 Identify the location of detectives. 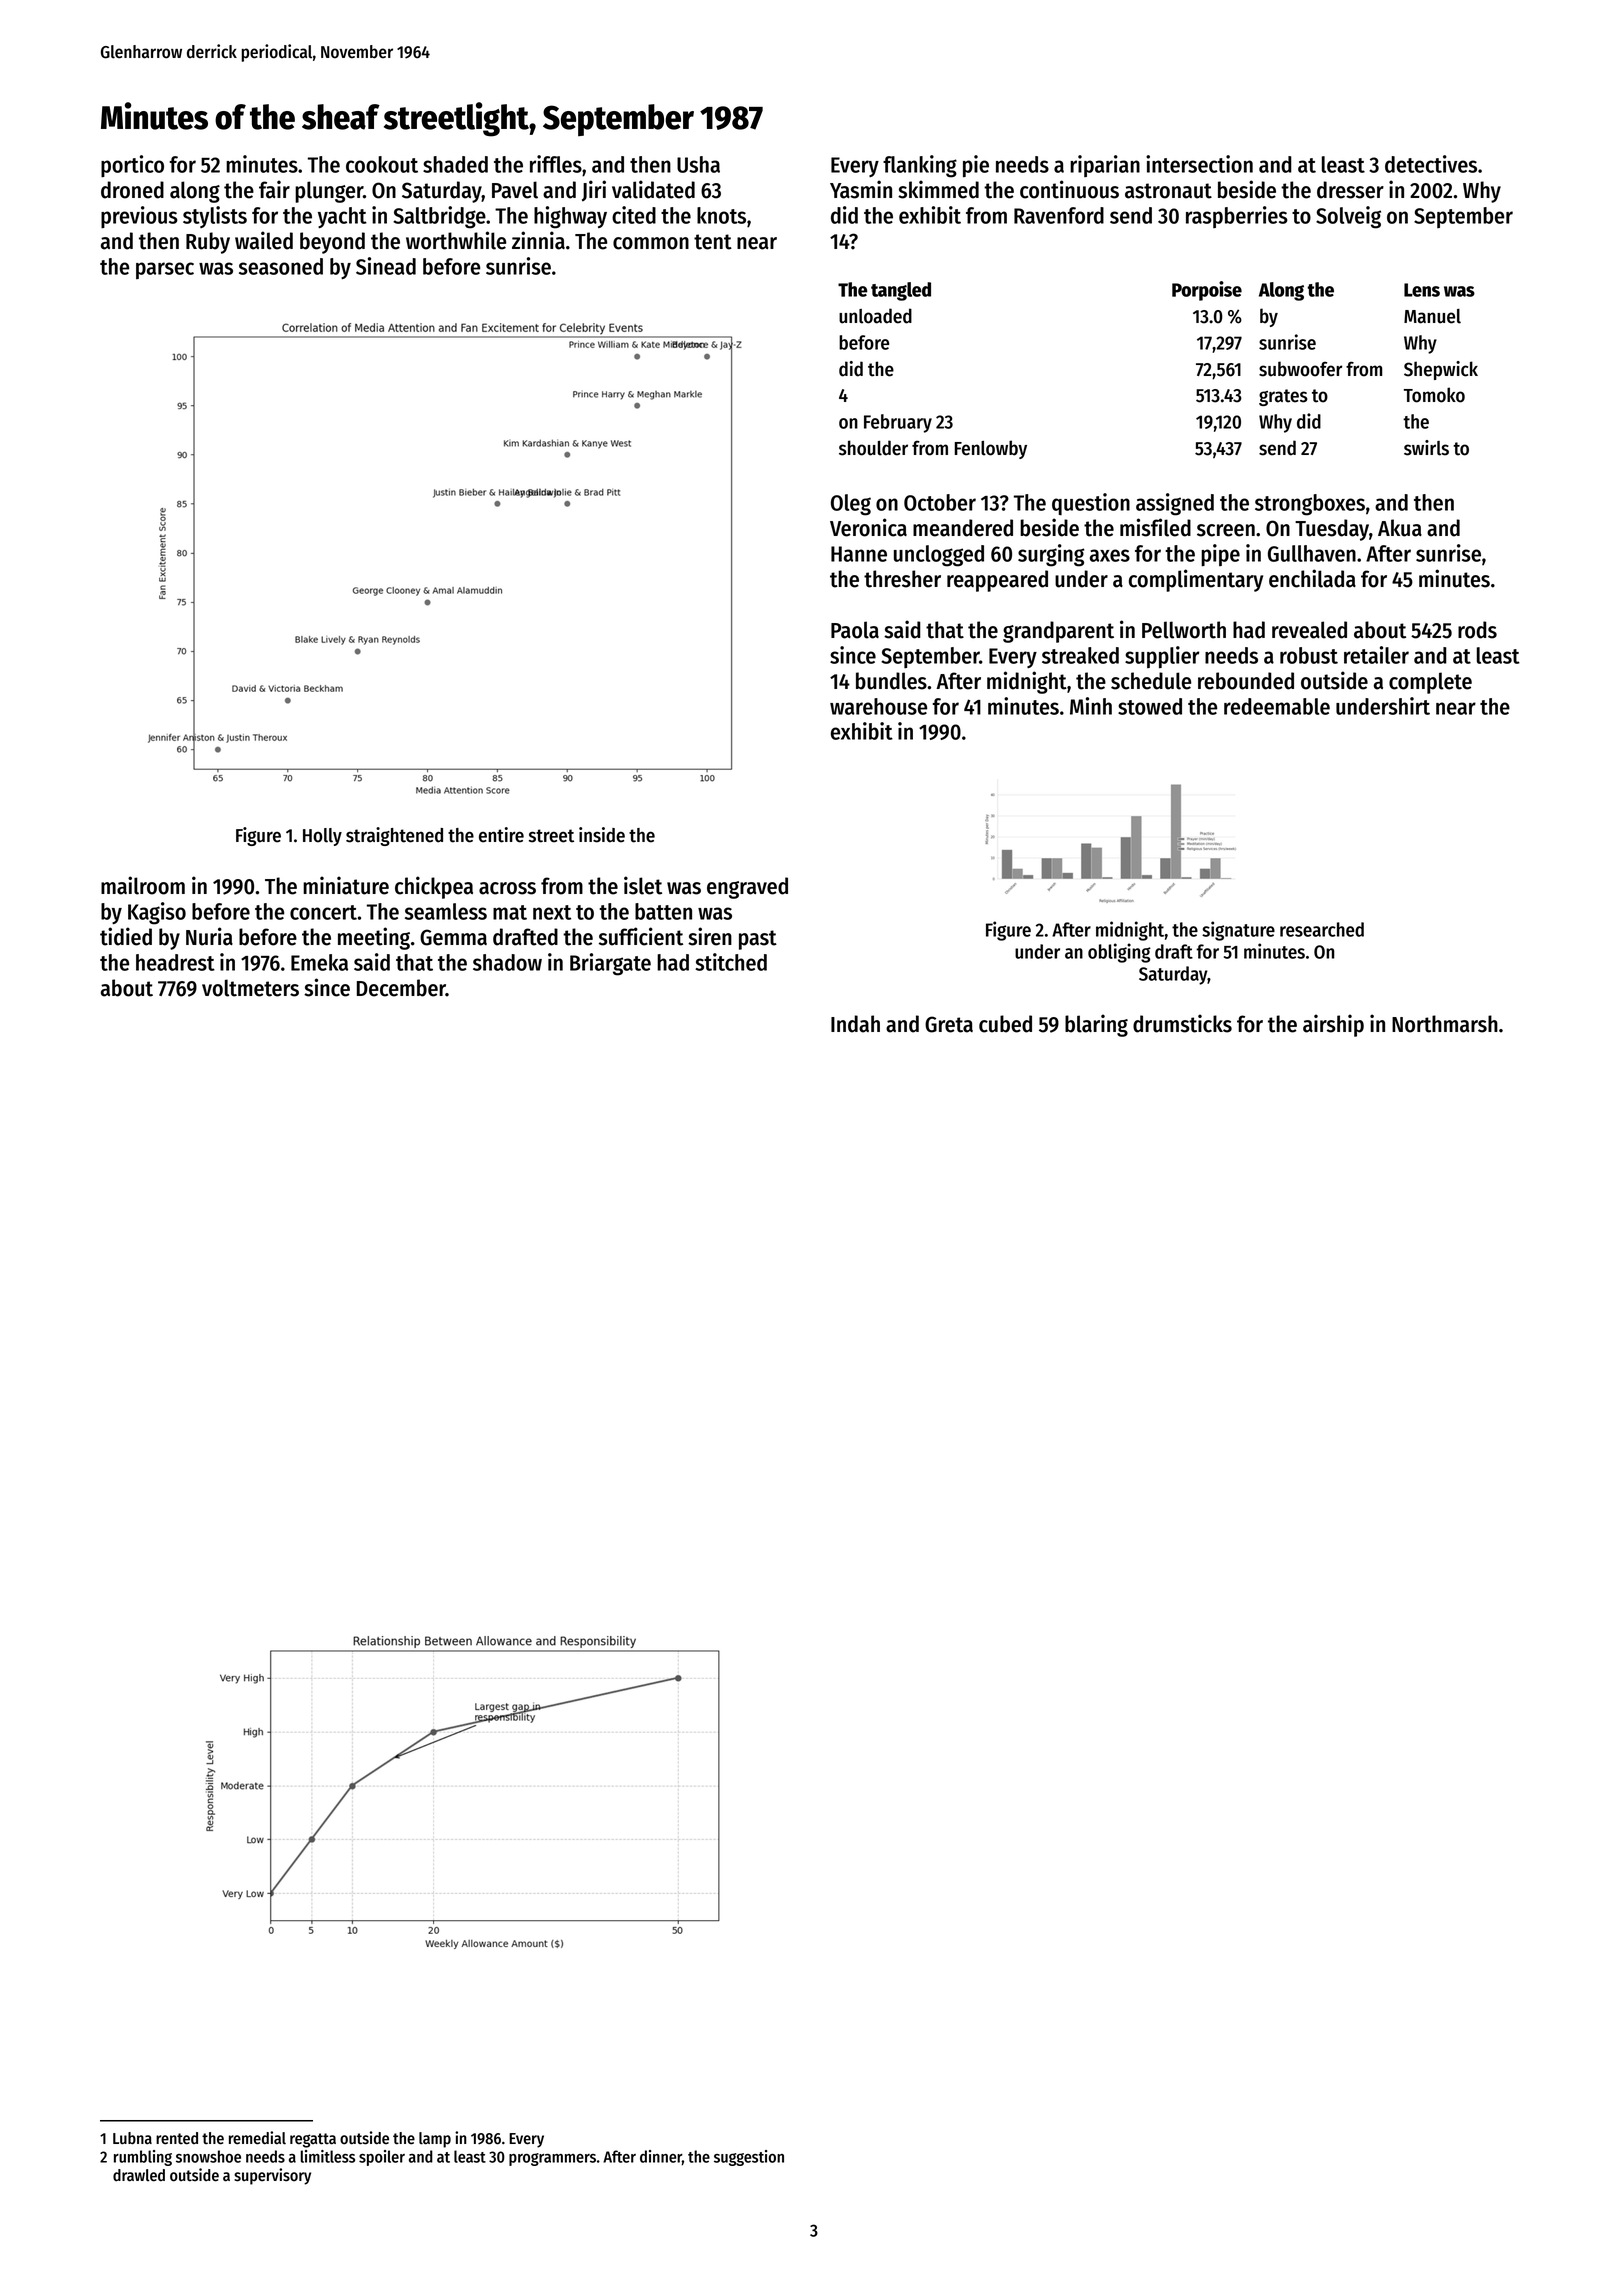
(1431, 164).
